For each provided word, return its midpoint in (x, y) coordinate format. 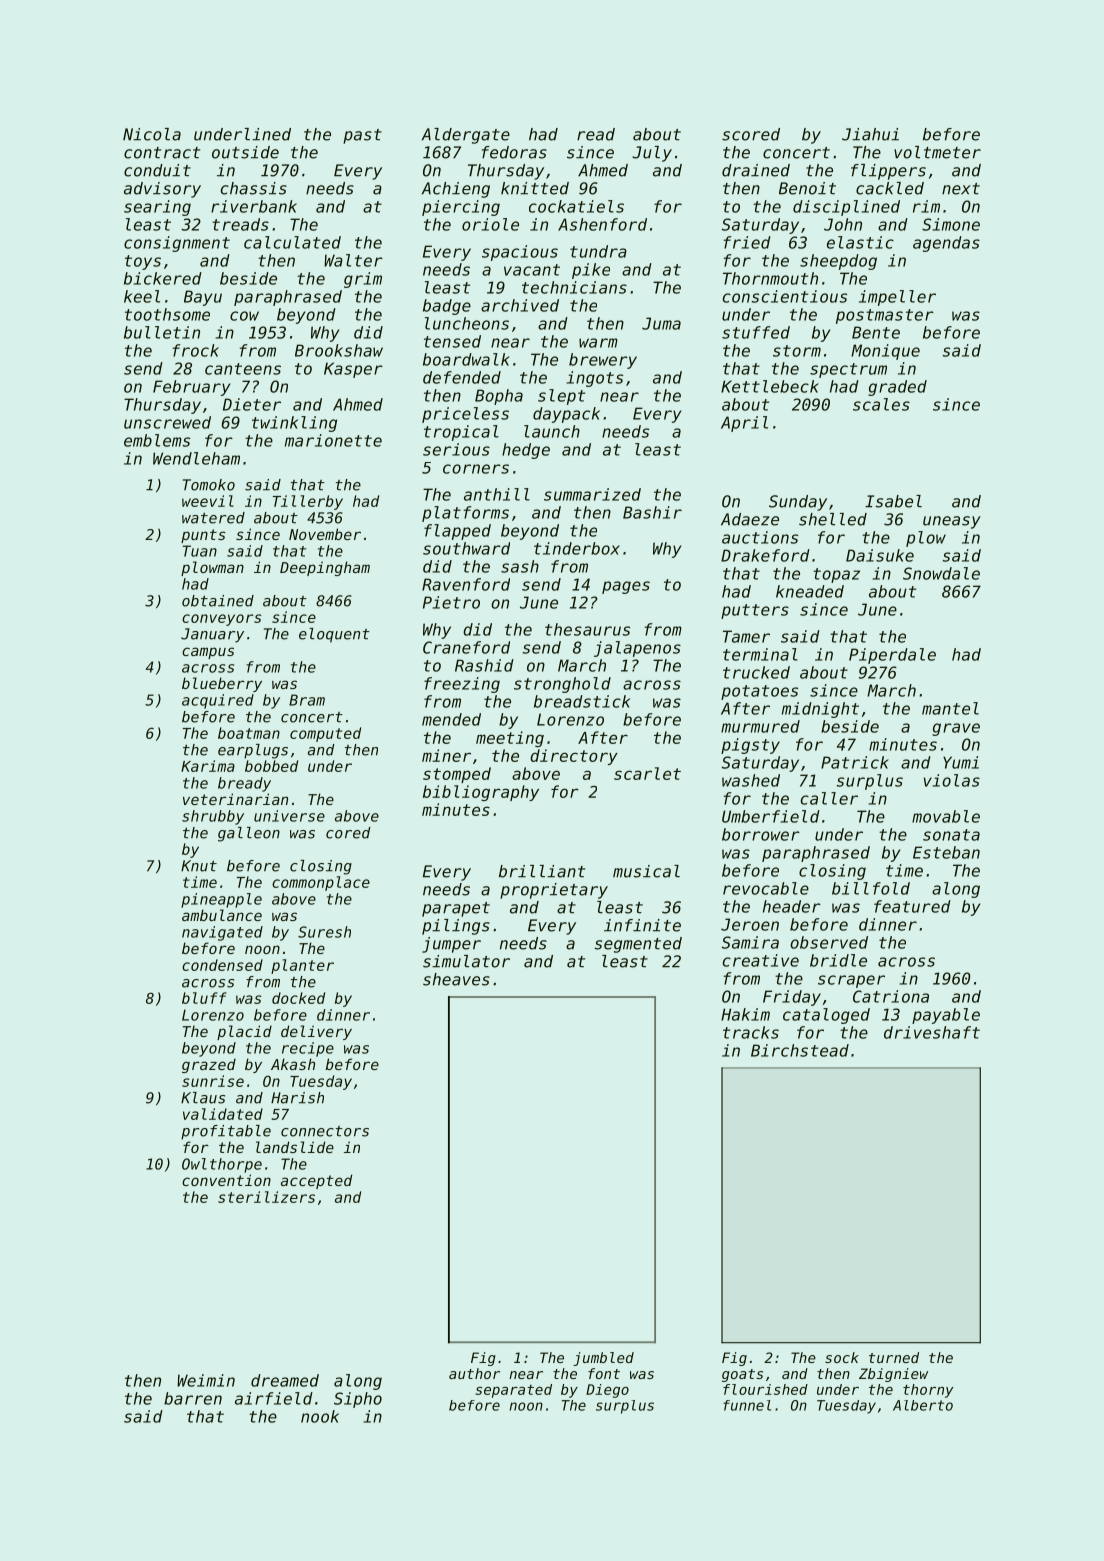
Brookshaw (339, 350)
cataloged (826, 1016)
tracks (751, 1032)
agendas (946, 244)
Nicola (152, 134)
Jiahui (870, 134)
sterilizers (266, 1197)
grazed (209, 1065)
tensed (452, 341)
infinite (642, 925)
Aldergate (466, 136)
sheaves (456, 979)
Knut (199, 866)
